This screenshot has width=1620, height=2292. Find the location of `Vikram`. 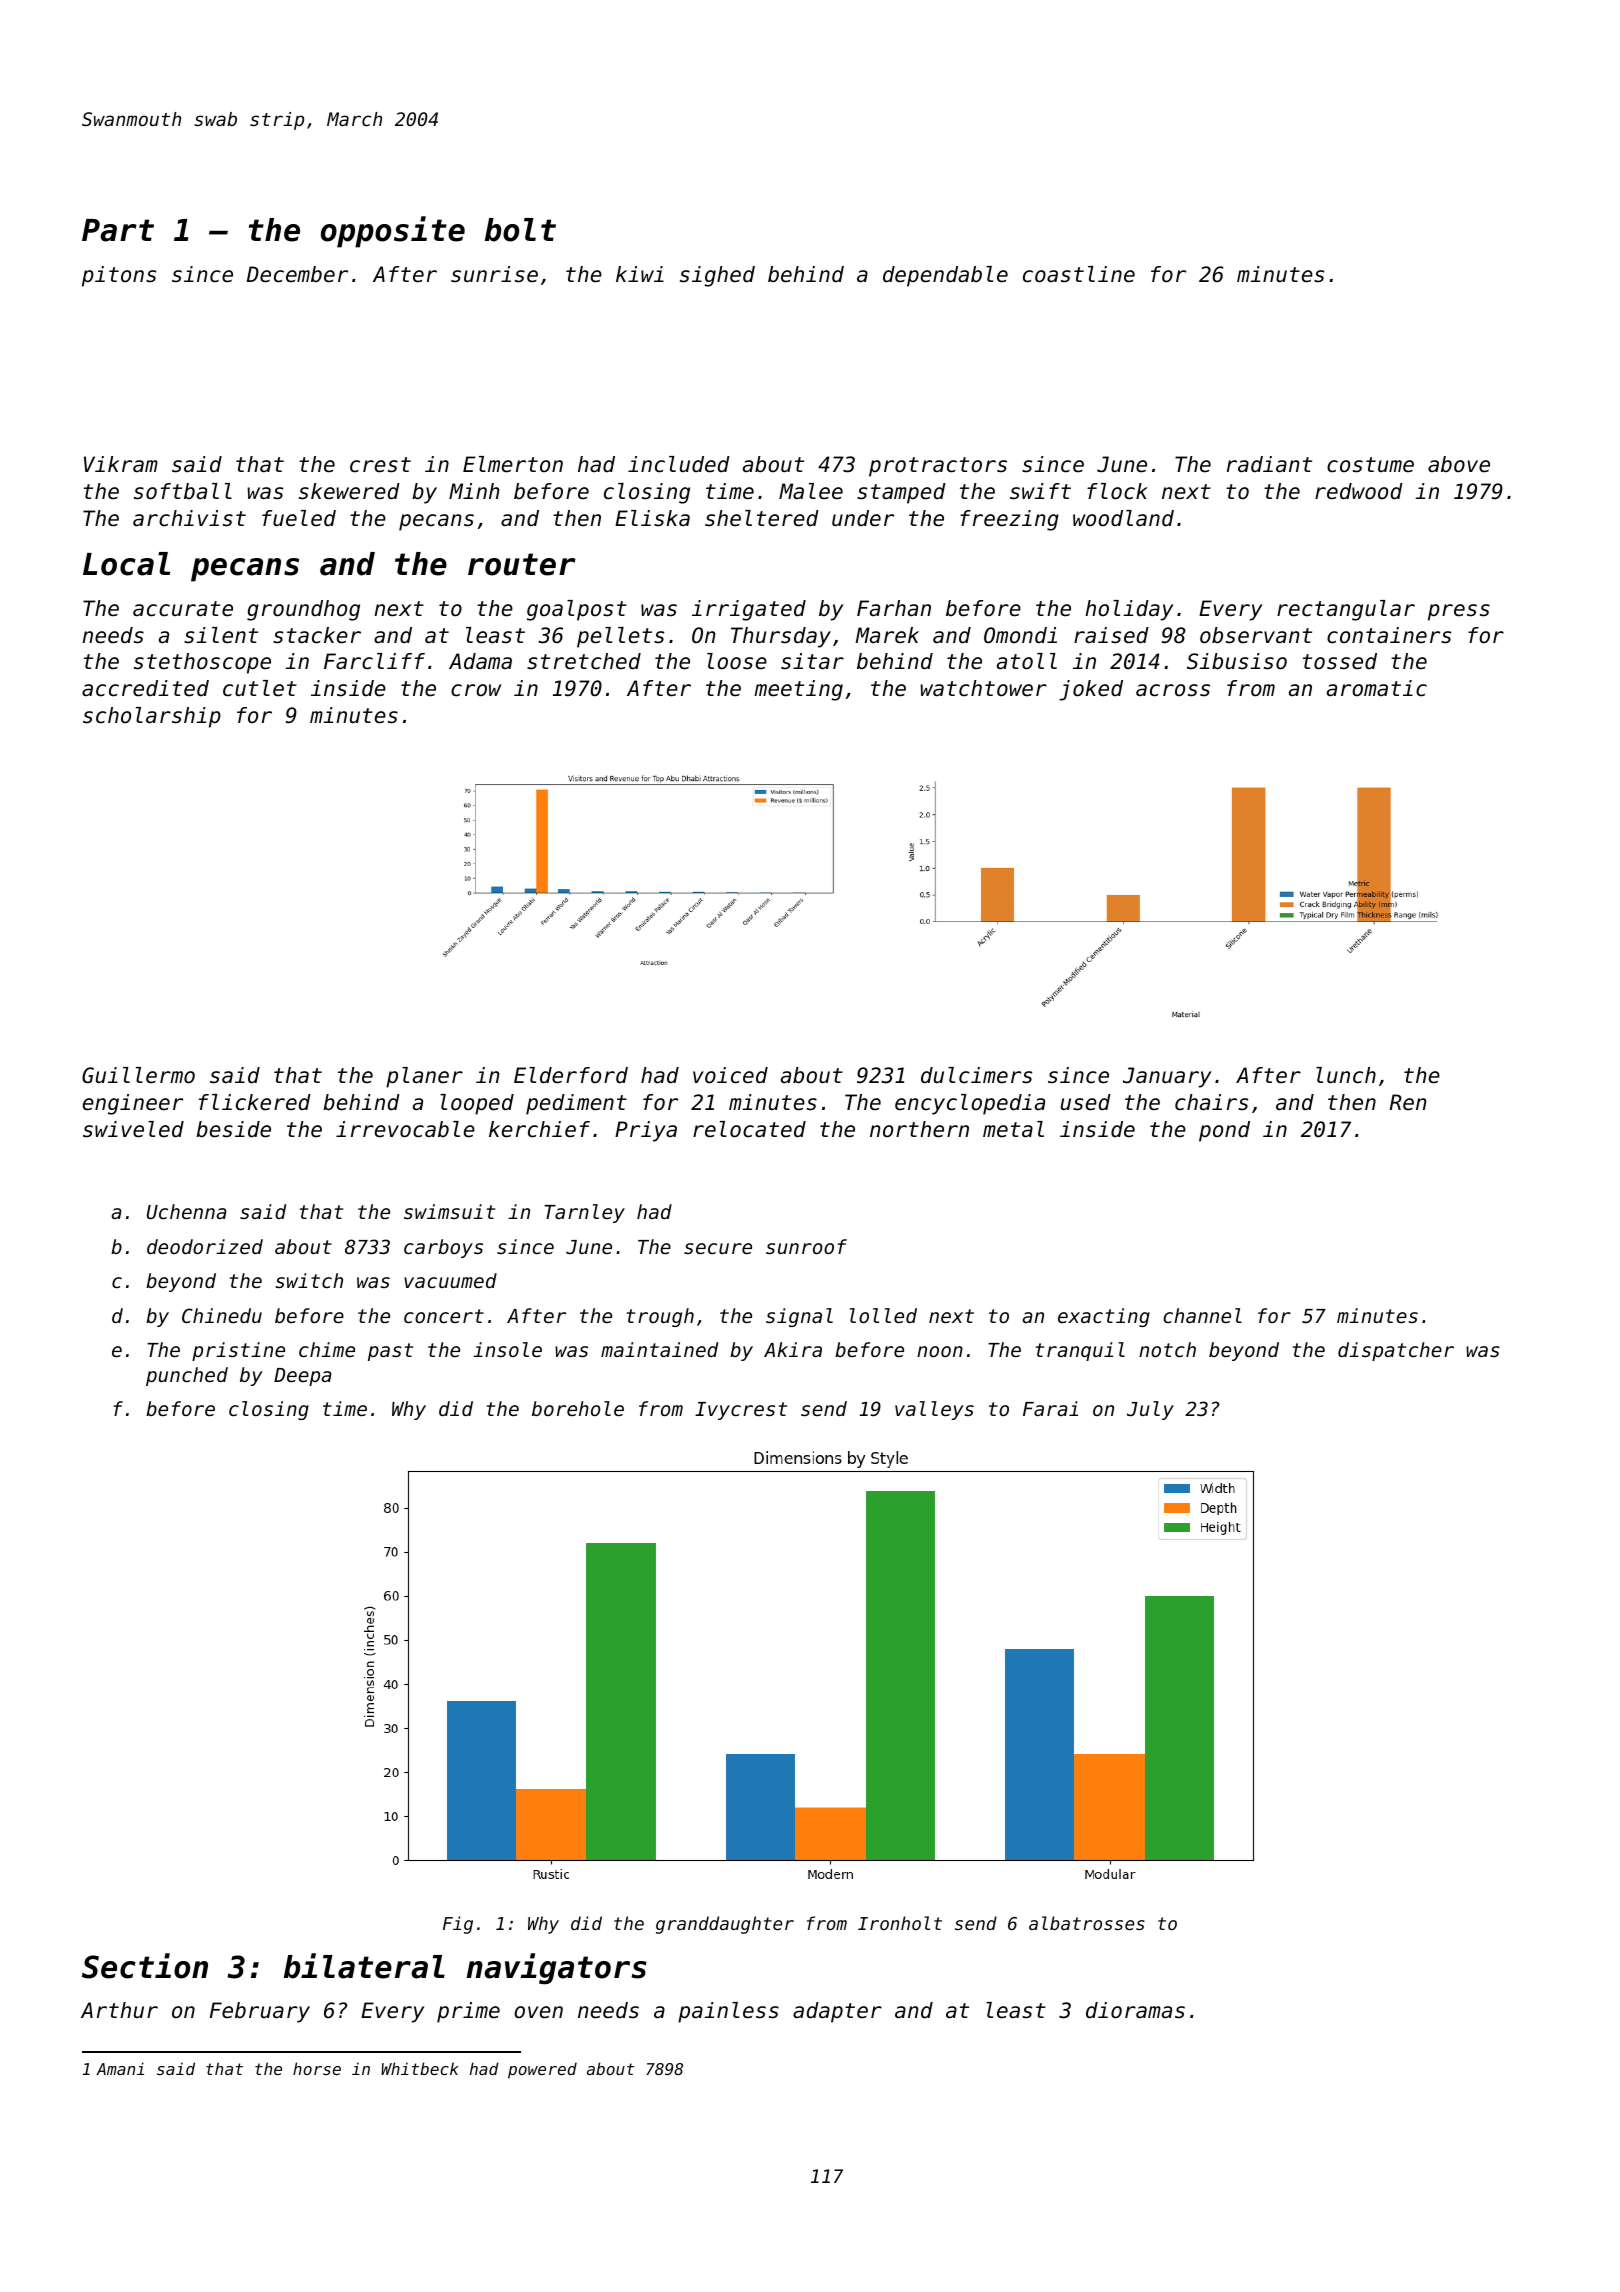

Vikram is located at coordinates (121, 464).
